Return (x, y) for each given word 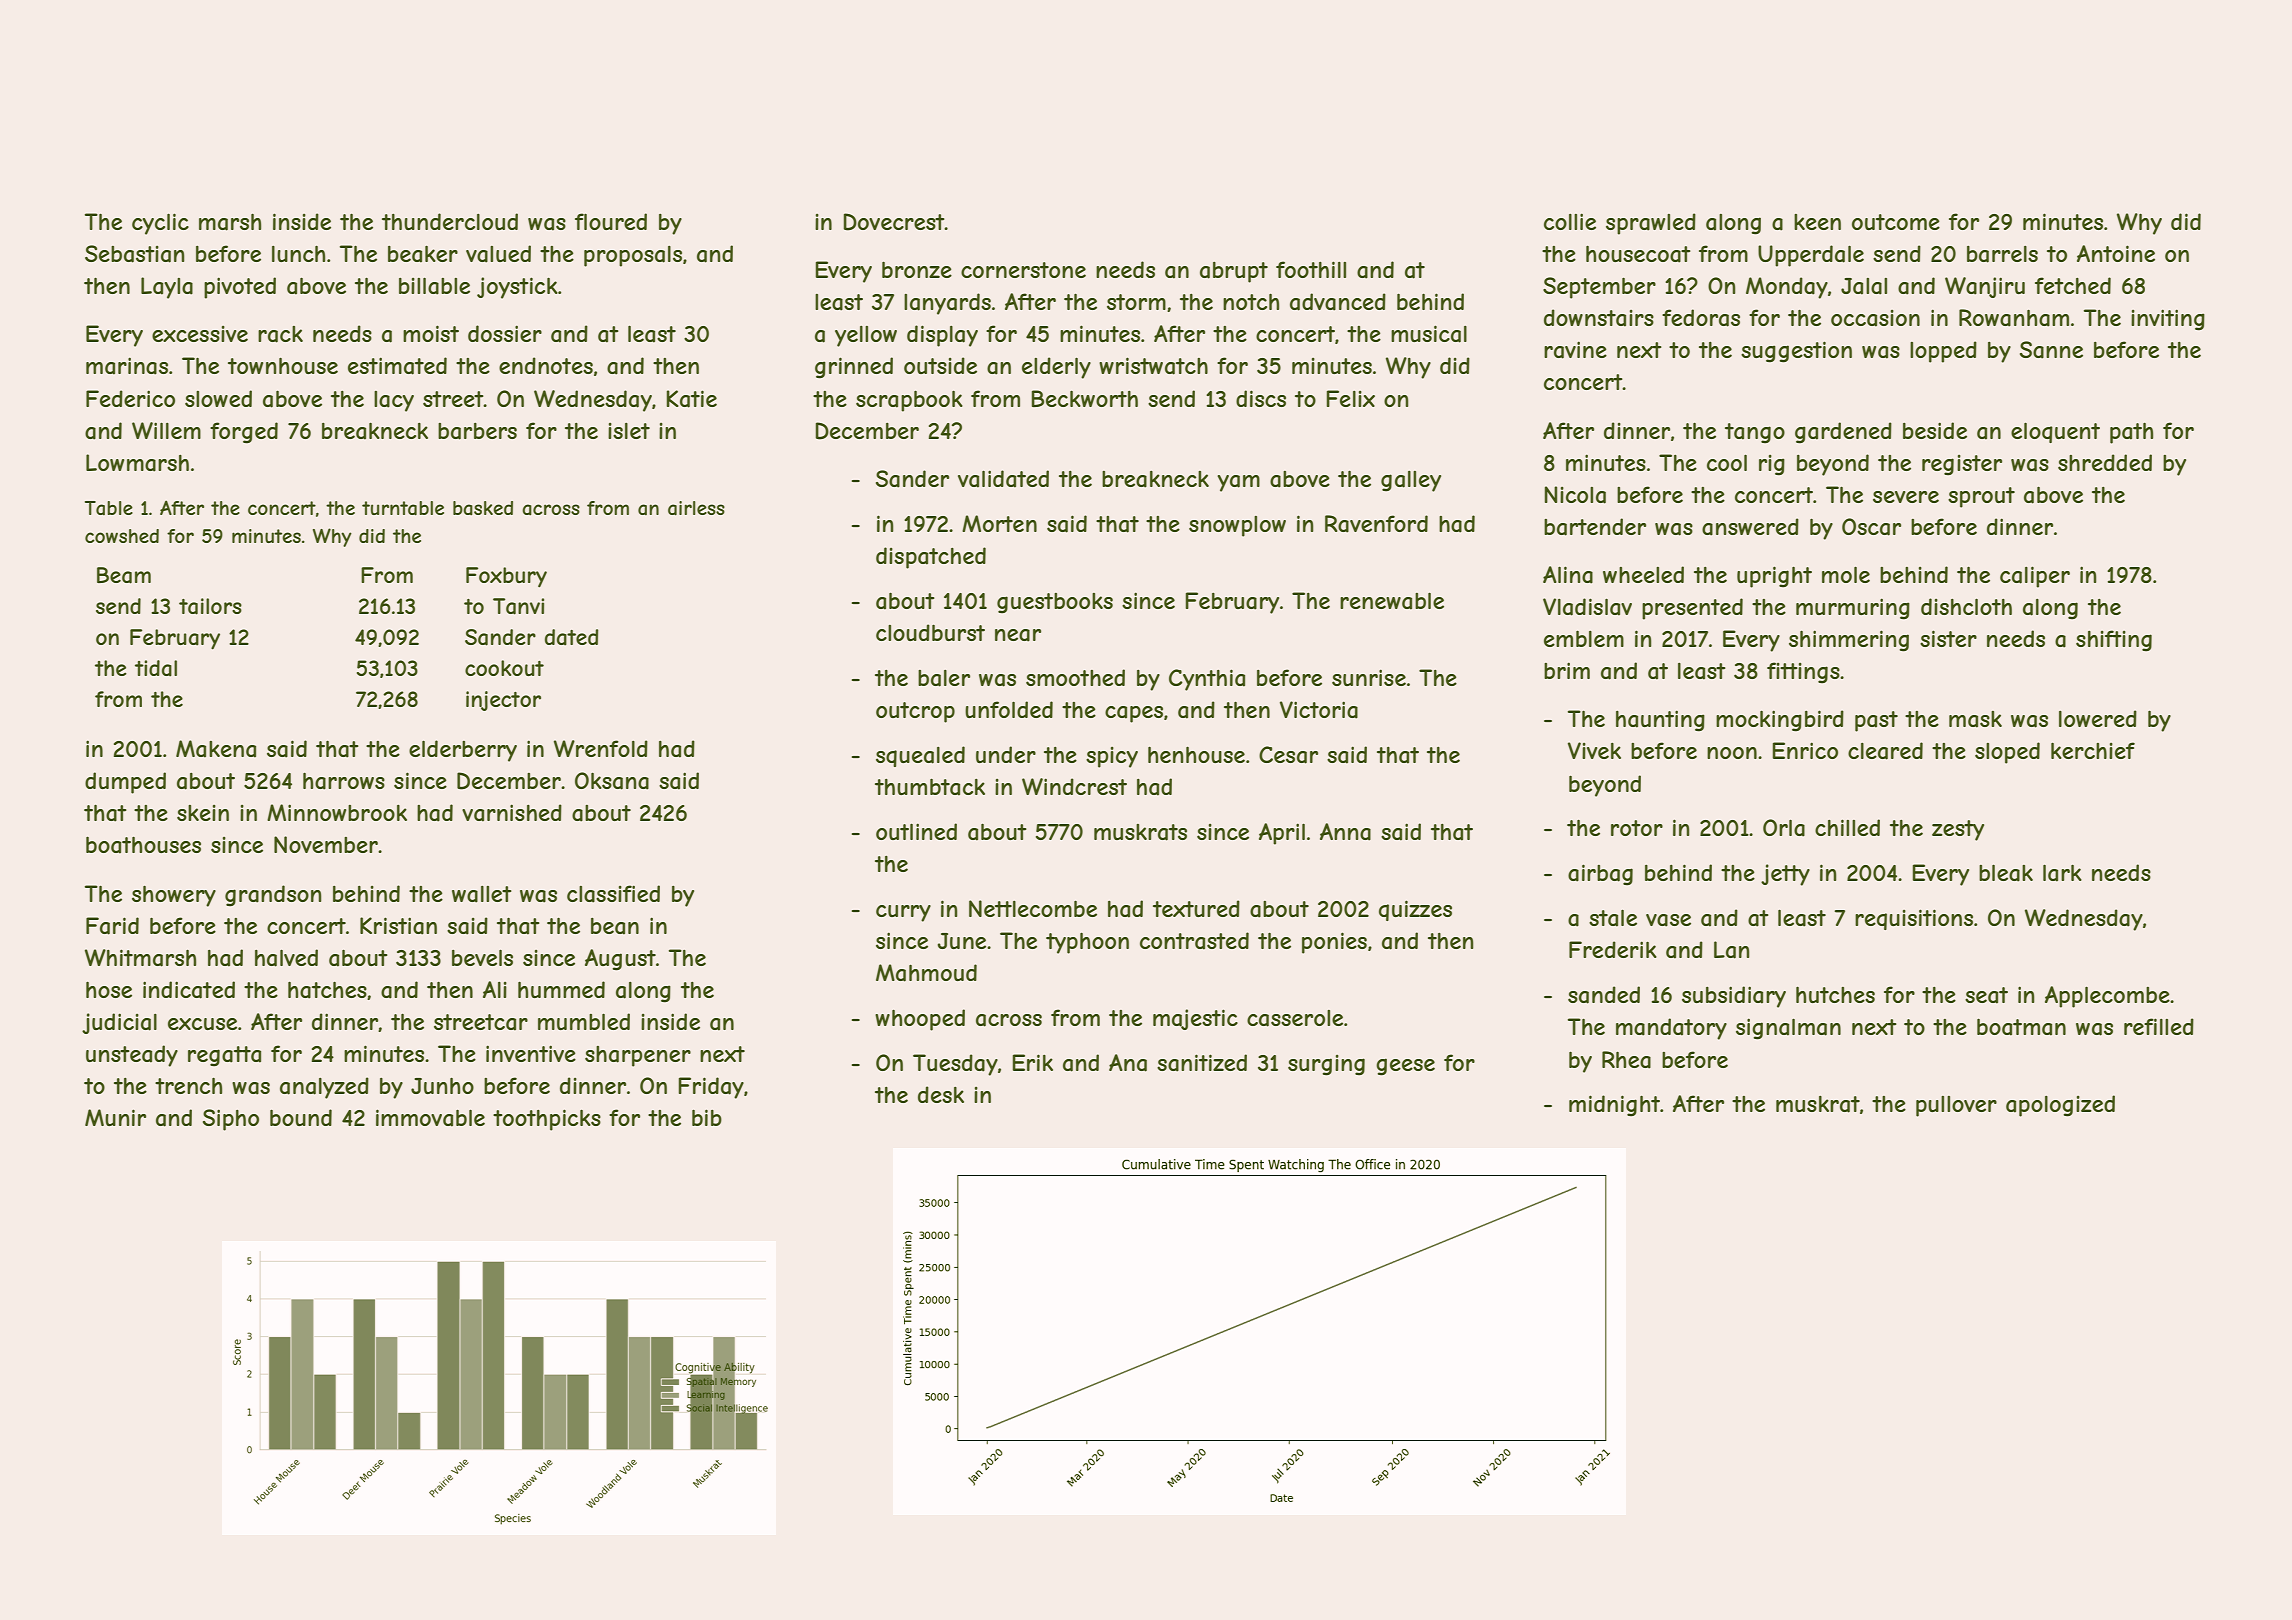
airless (696, 508)
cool (1727, 462)
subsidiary (1734, 997)
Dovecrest (894, 222)
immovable (430, 1118)
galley (1411, 481)
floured (611, 221)
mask (1975, 719)
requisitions (1914, 919)
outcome (1896, 222)
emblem (1584, 638)
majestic (1195, 1019)
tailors (210, 606)
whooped (920, 1020)
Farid (112, 926)
